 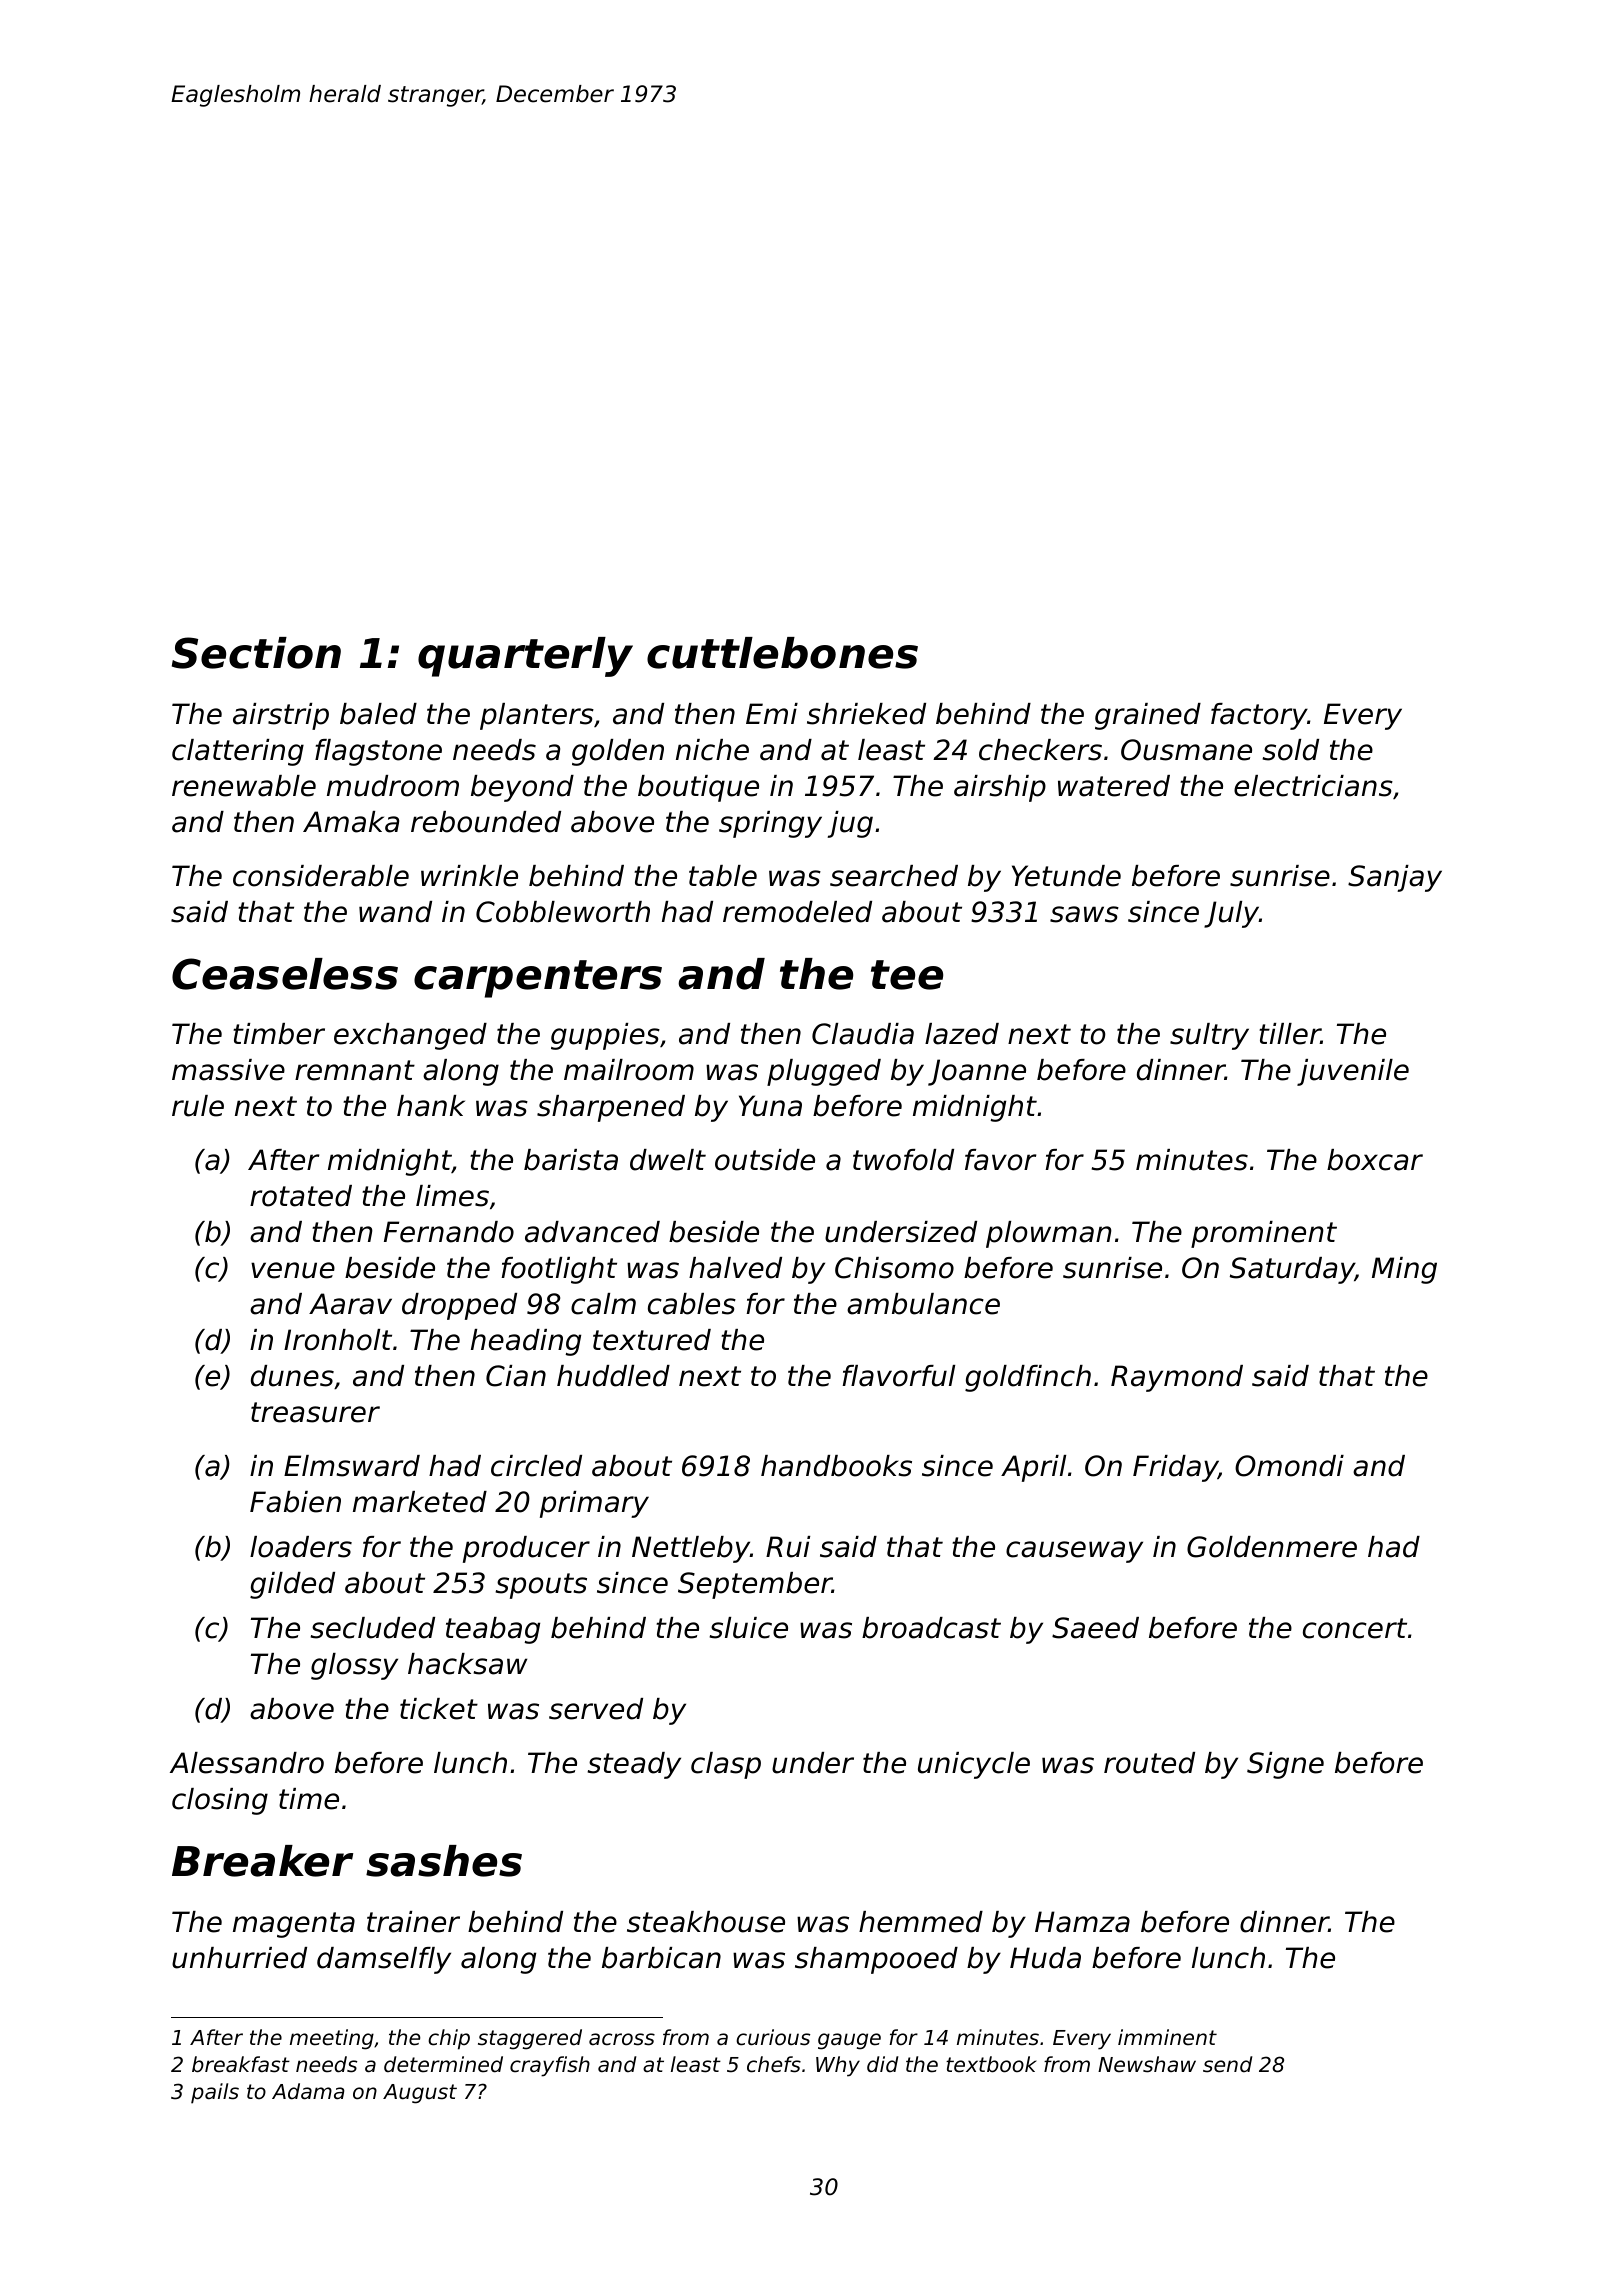 What do you see at coordinates (198, 1106) in the screenshot?
I see `rule` at bounding box center [198, 1106].
